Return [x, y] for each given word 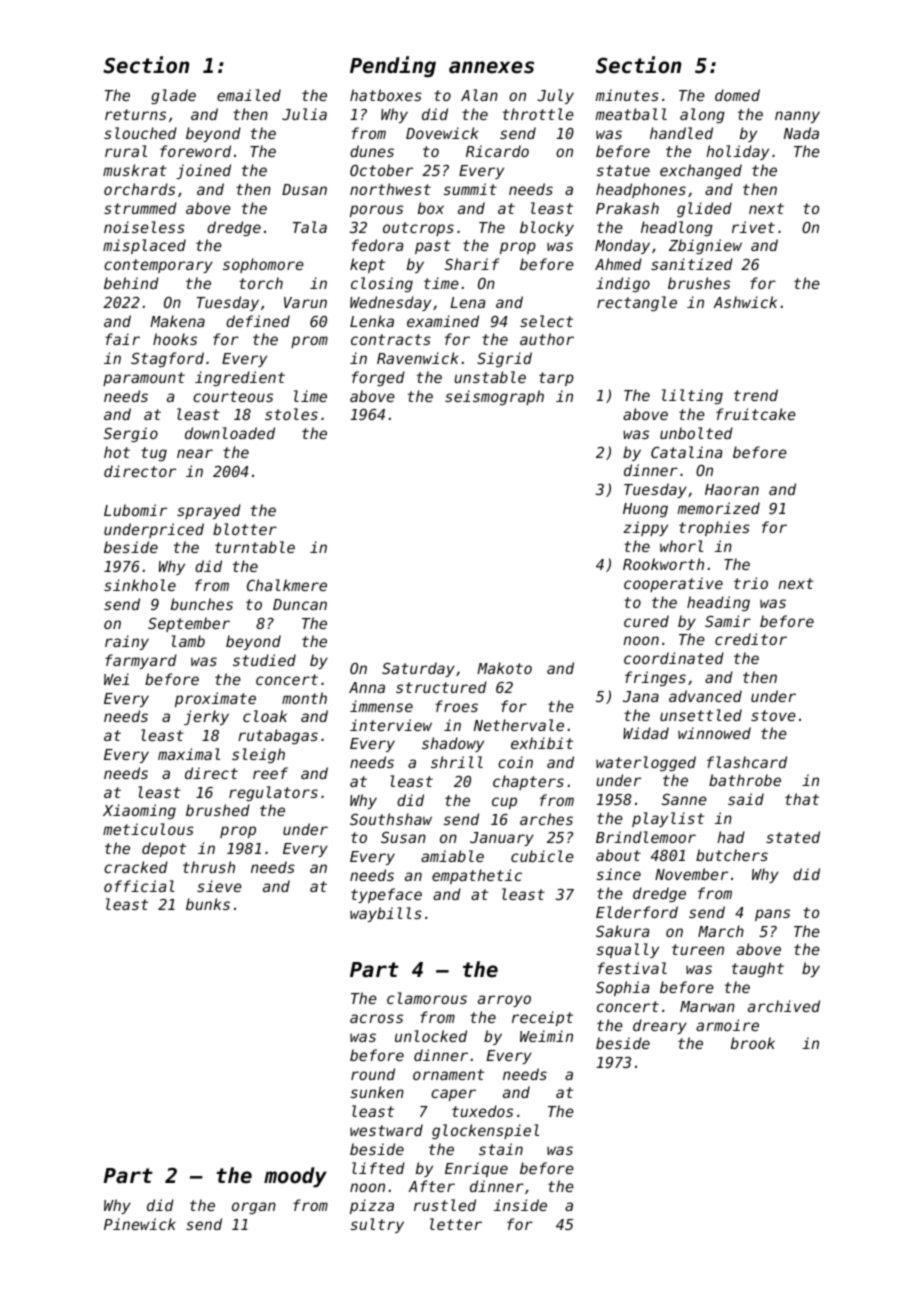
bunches [202, 604]
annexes [491, 67]
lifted [378, 1168]
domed [737, 95]
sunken [377, 1092]
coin [515, 762]
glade [173, 96]
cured [646, 621]
